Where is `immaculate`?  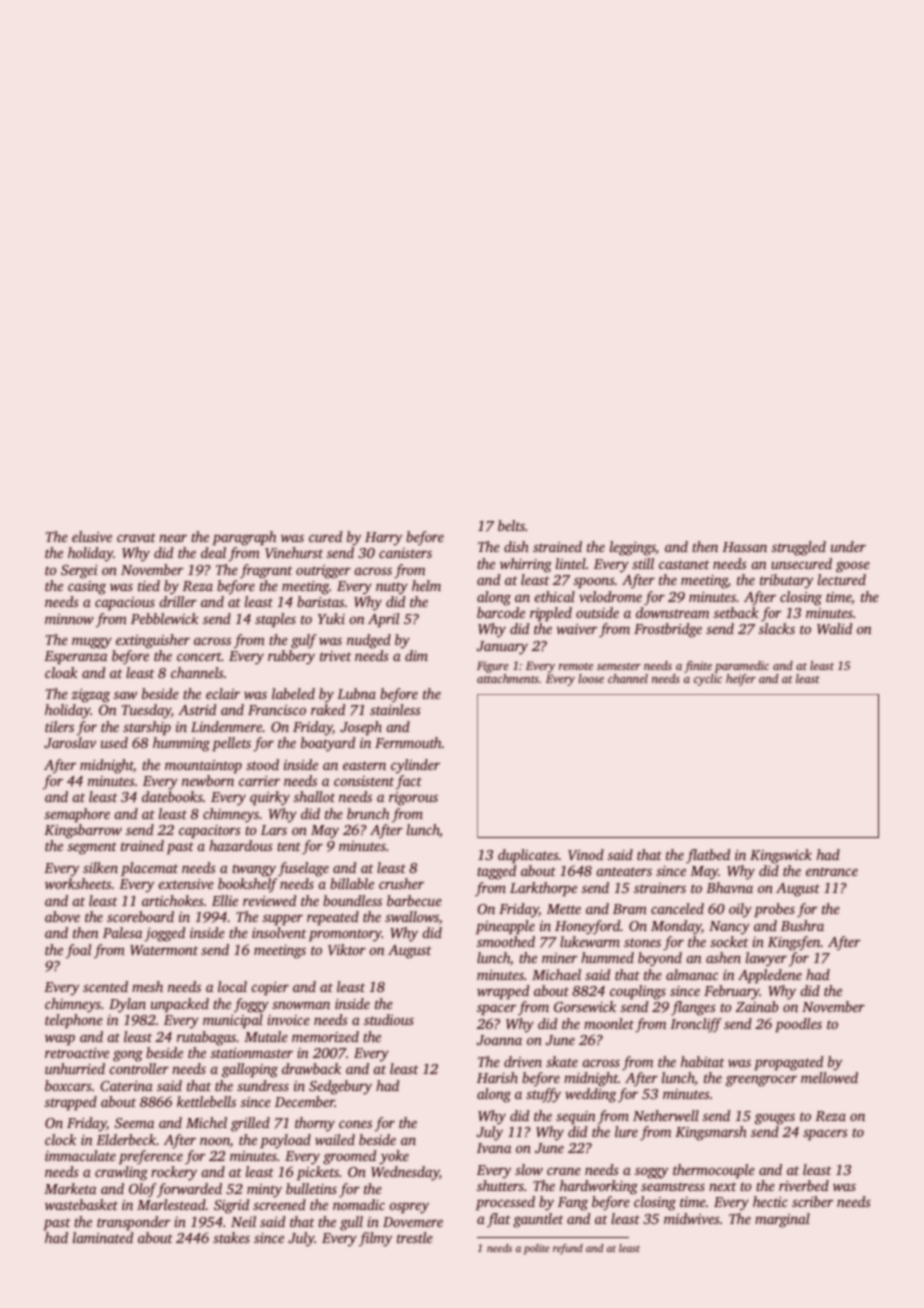 immaculate is located at coordinates (80, 1155).
